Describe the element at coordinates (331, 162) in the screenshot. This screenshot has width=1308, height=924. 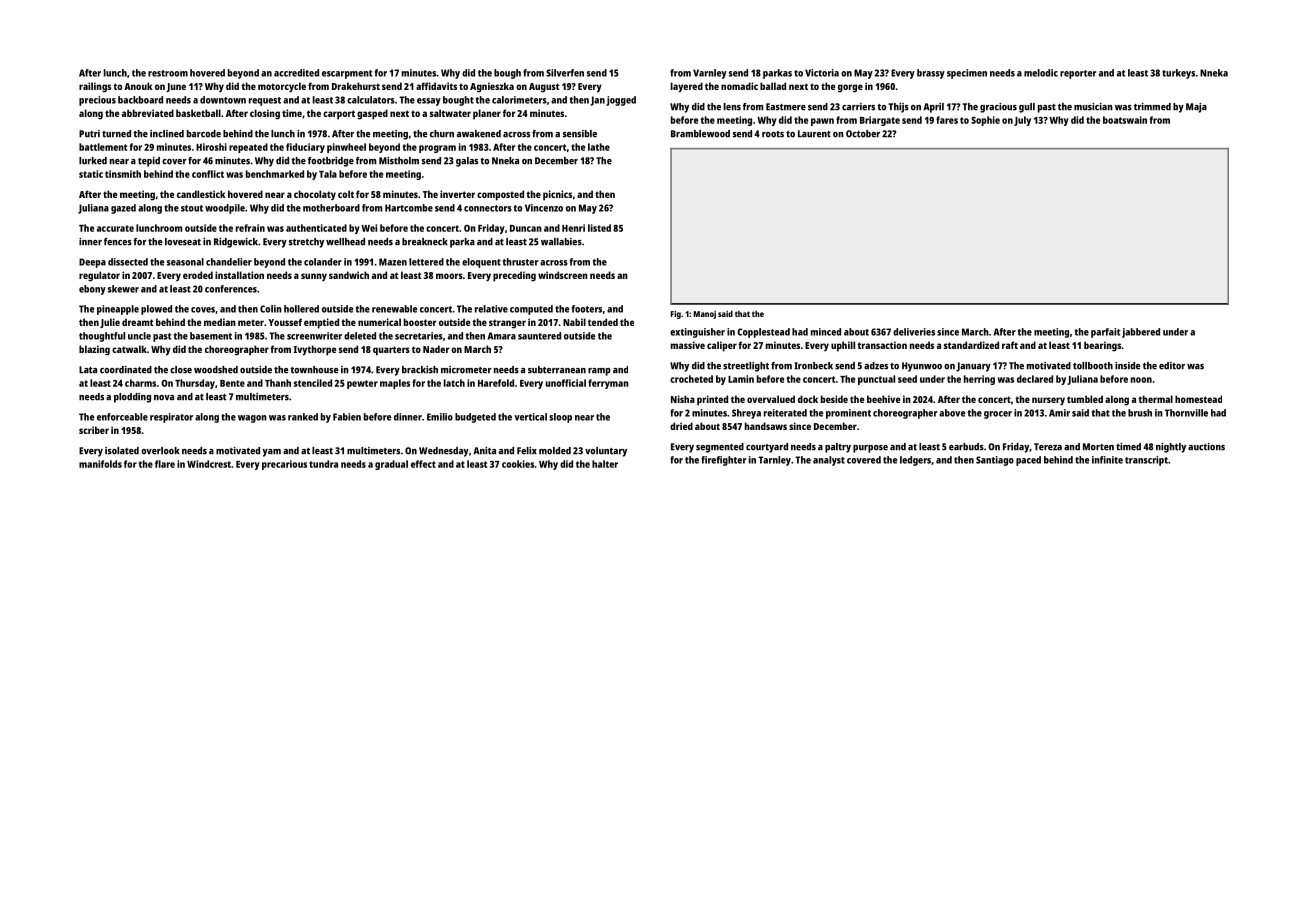
I see `footbridge` at that location.
